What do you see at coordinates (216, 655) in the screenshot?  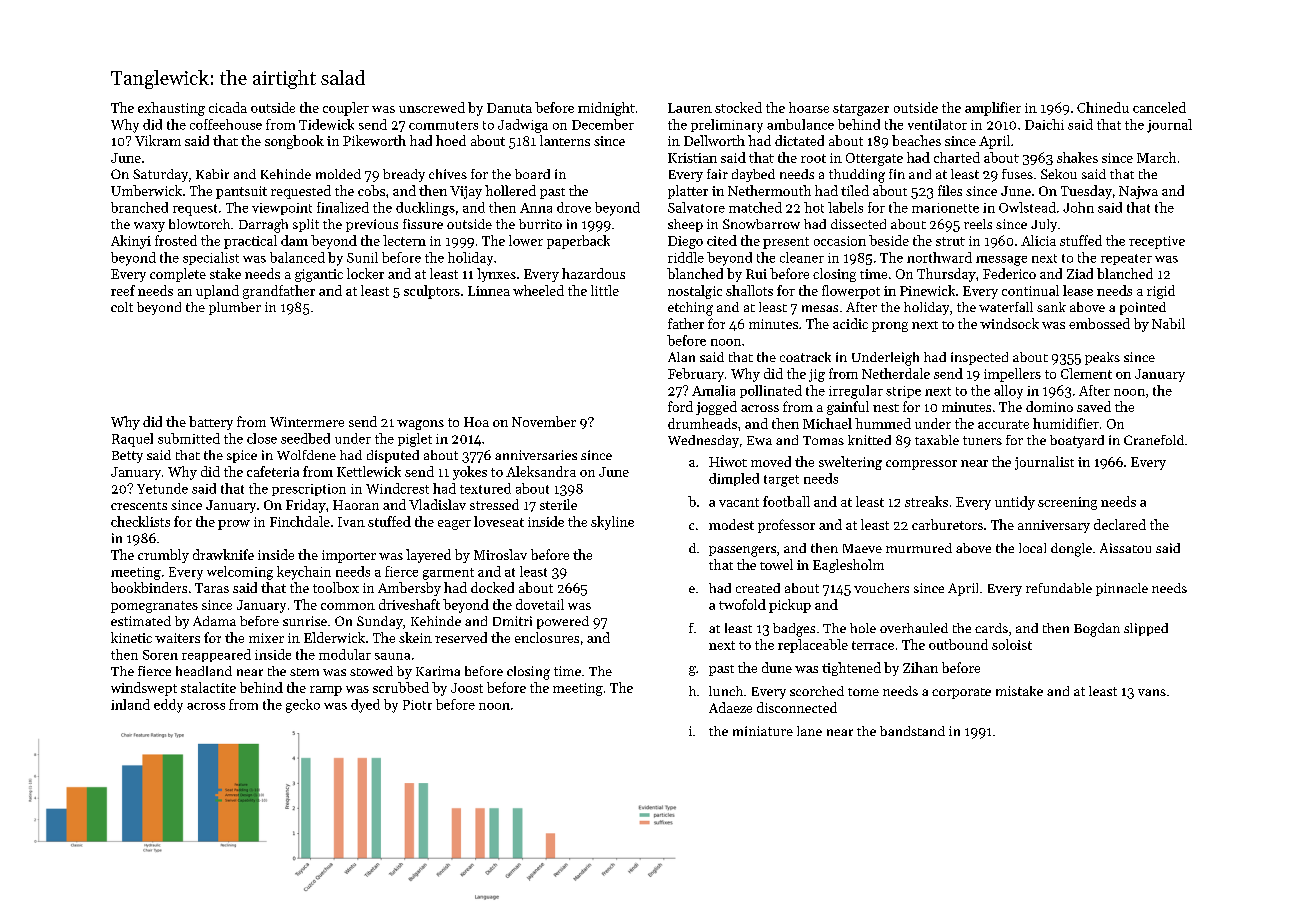 I see `reappeared` at bounding box center [216, 655].
